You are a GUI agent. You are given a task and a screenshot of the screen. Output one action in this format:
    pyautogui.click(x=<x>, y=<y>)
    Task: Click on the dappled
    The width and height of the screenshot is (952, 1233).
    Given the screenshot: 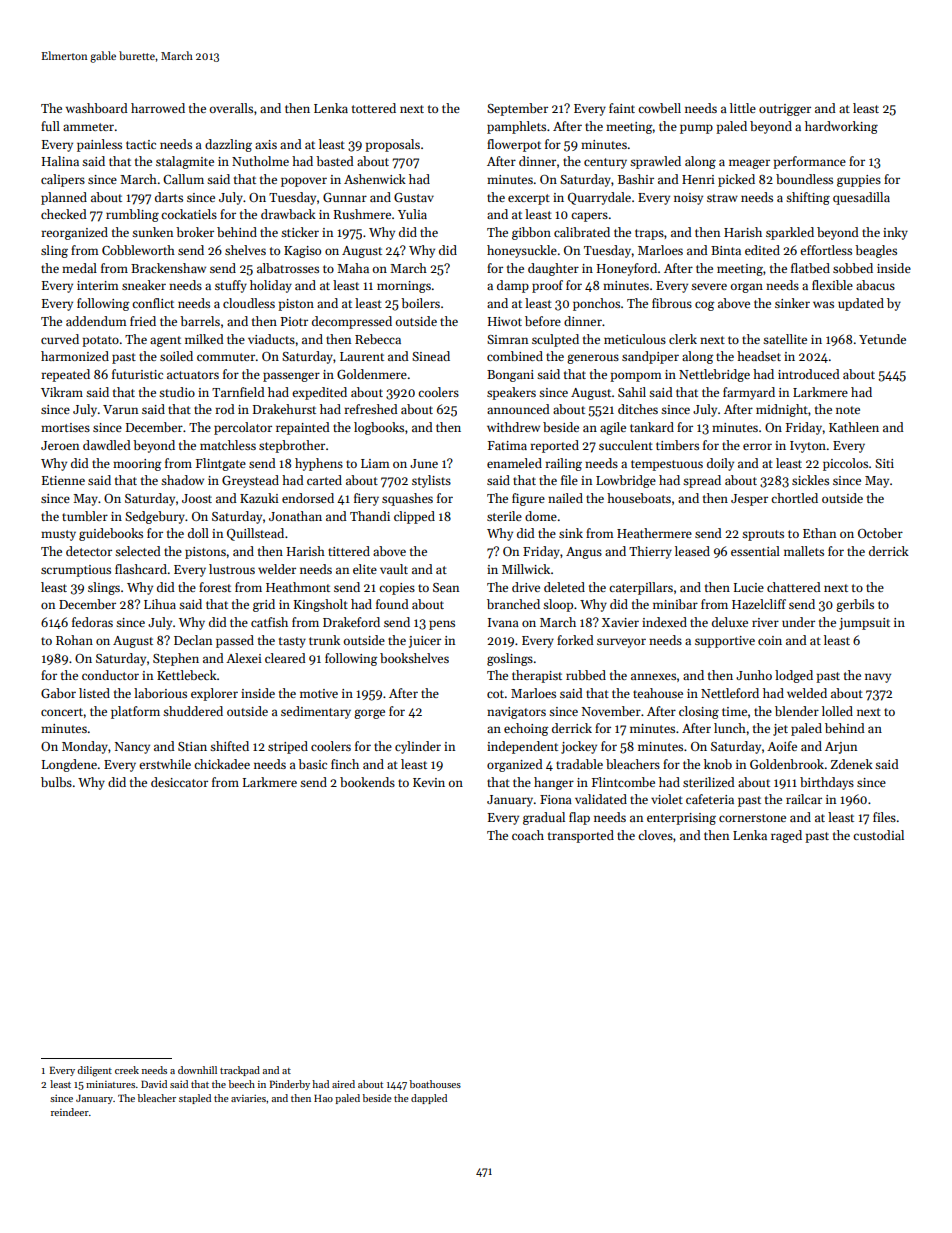 What is the action you would take?
    pyautogui.click(x=429, y=1099)
